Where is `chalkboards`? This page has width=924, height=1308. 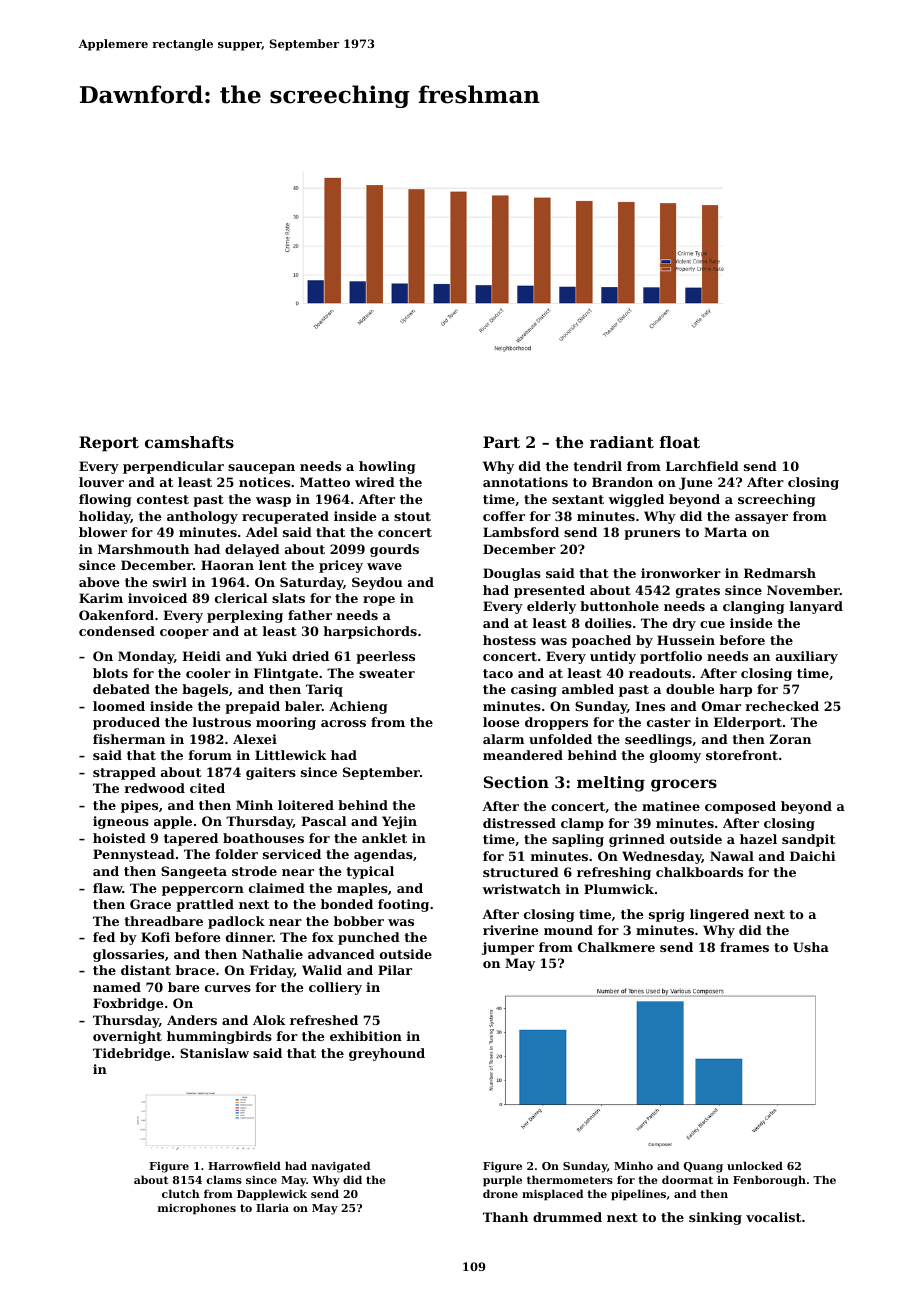
chalkboards is located at coordinates (699, 872).
